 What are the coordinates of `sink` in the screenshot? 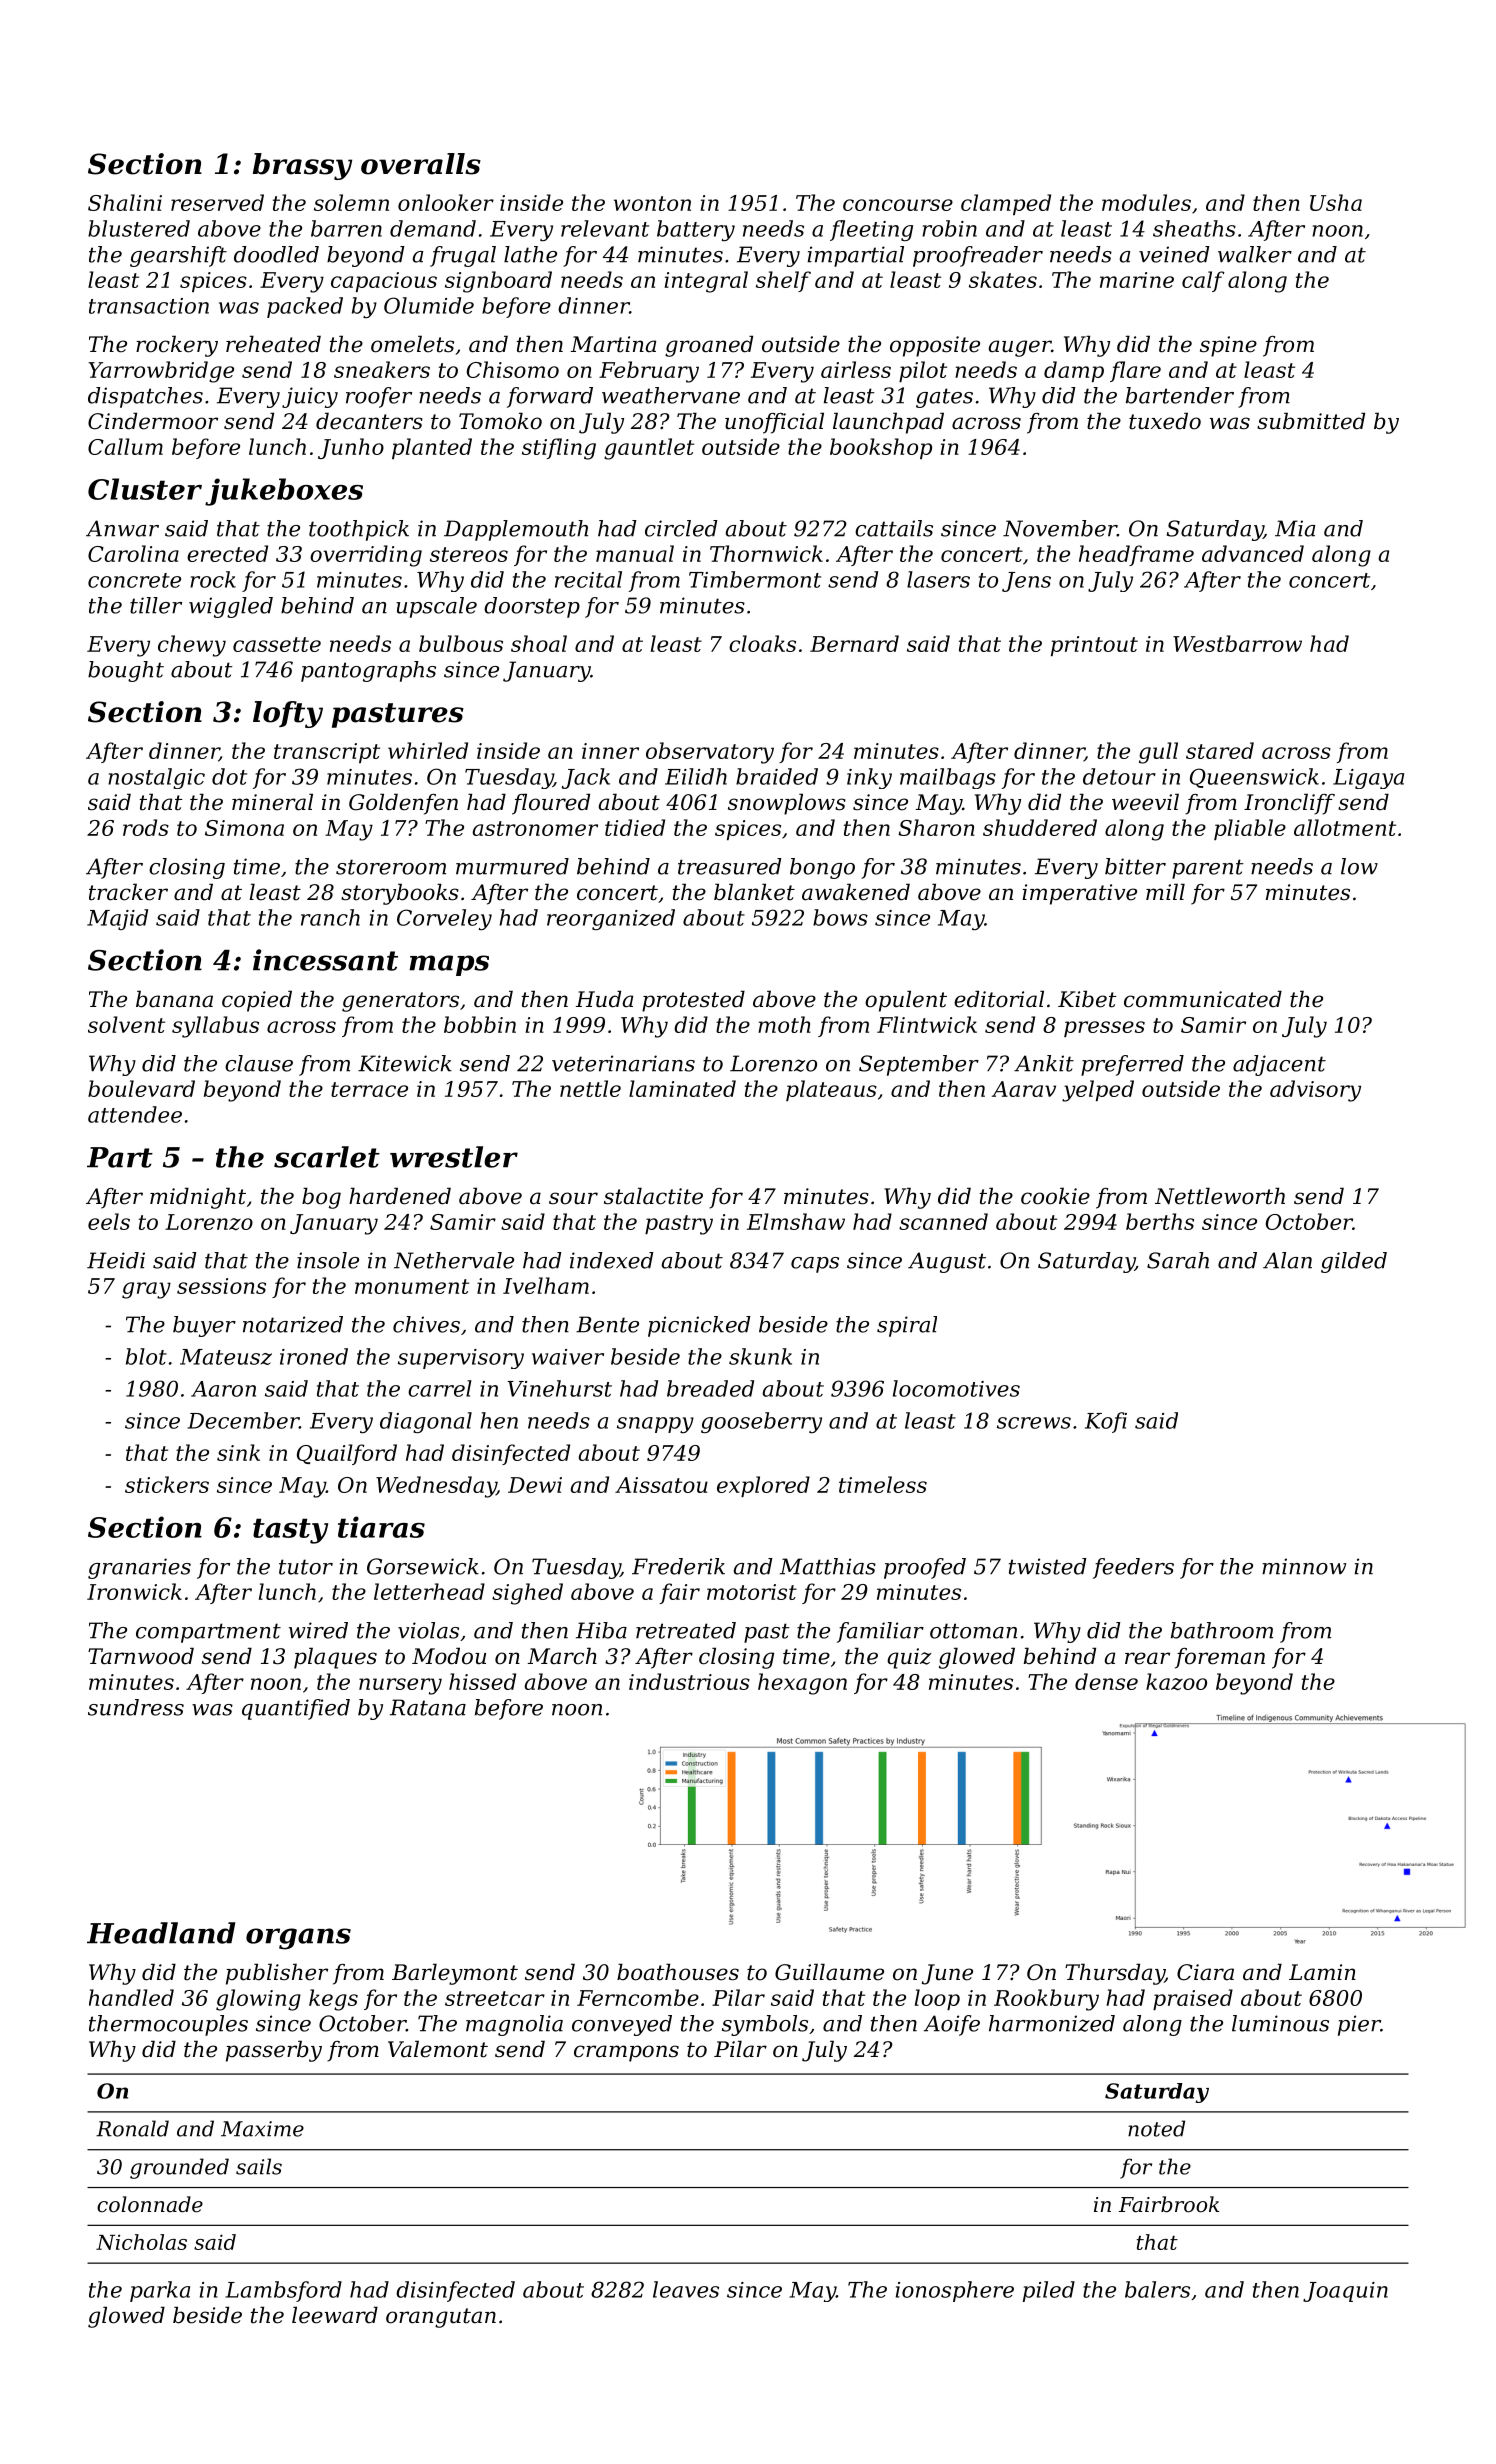 It's located at (238, 1452).
